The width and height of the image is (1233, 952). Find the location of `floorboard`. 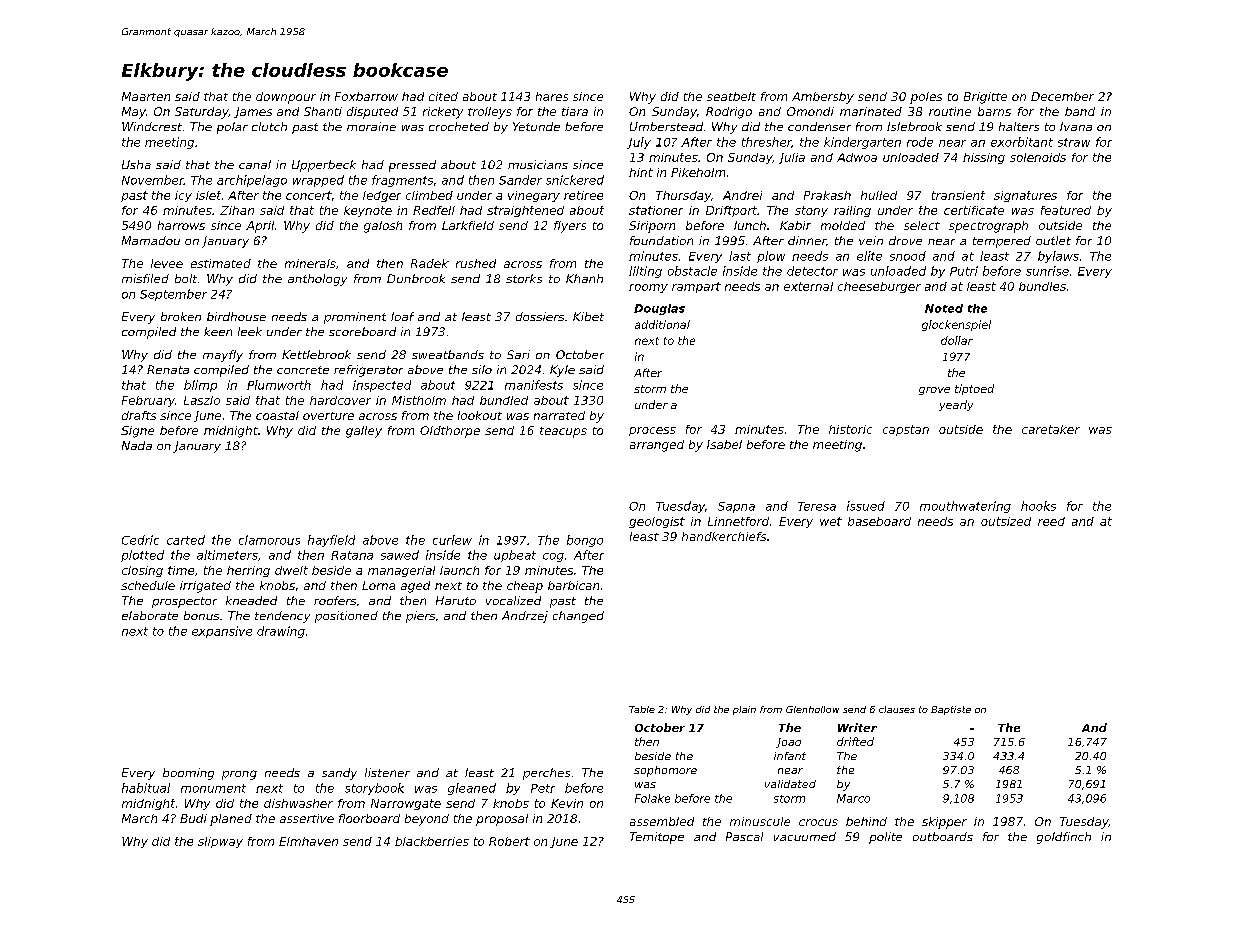

floorboard is located at coordinates (369, 818).
